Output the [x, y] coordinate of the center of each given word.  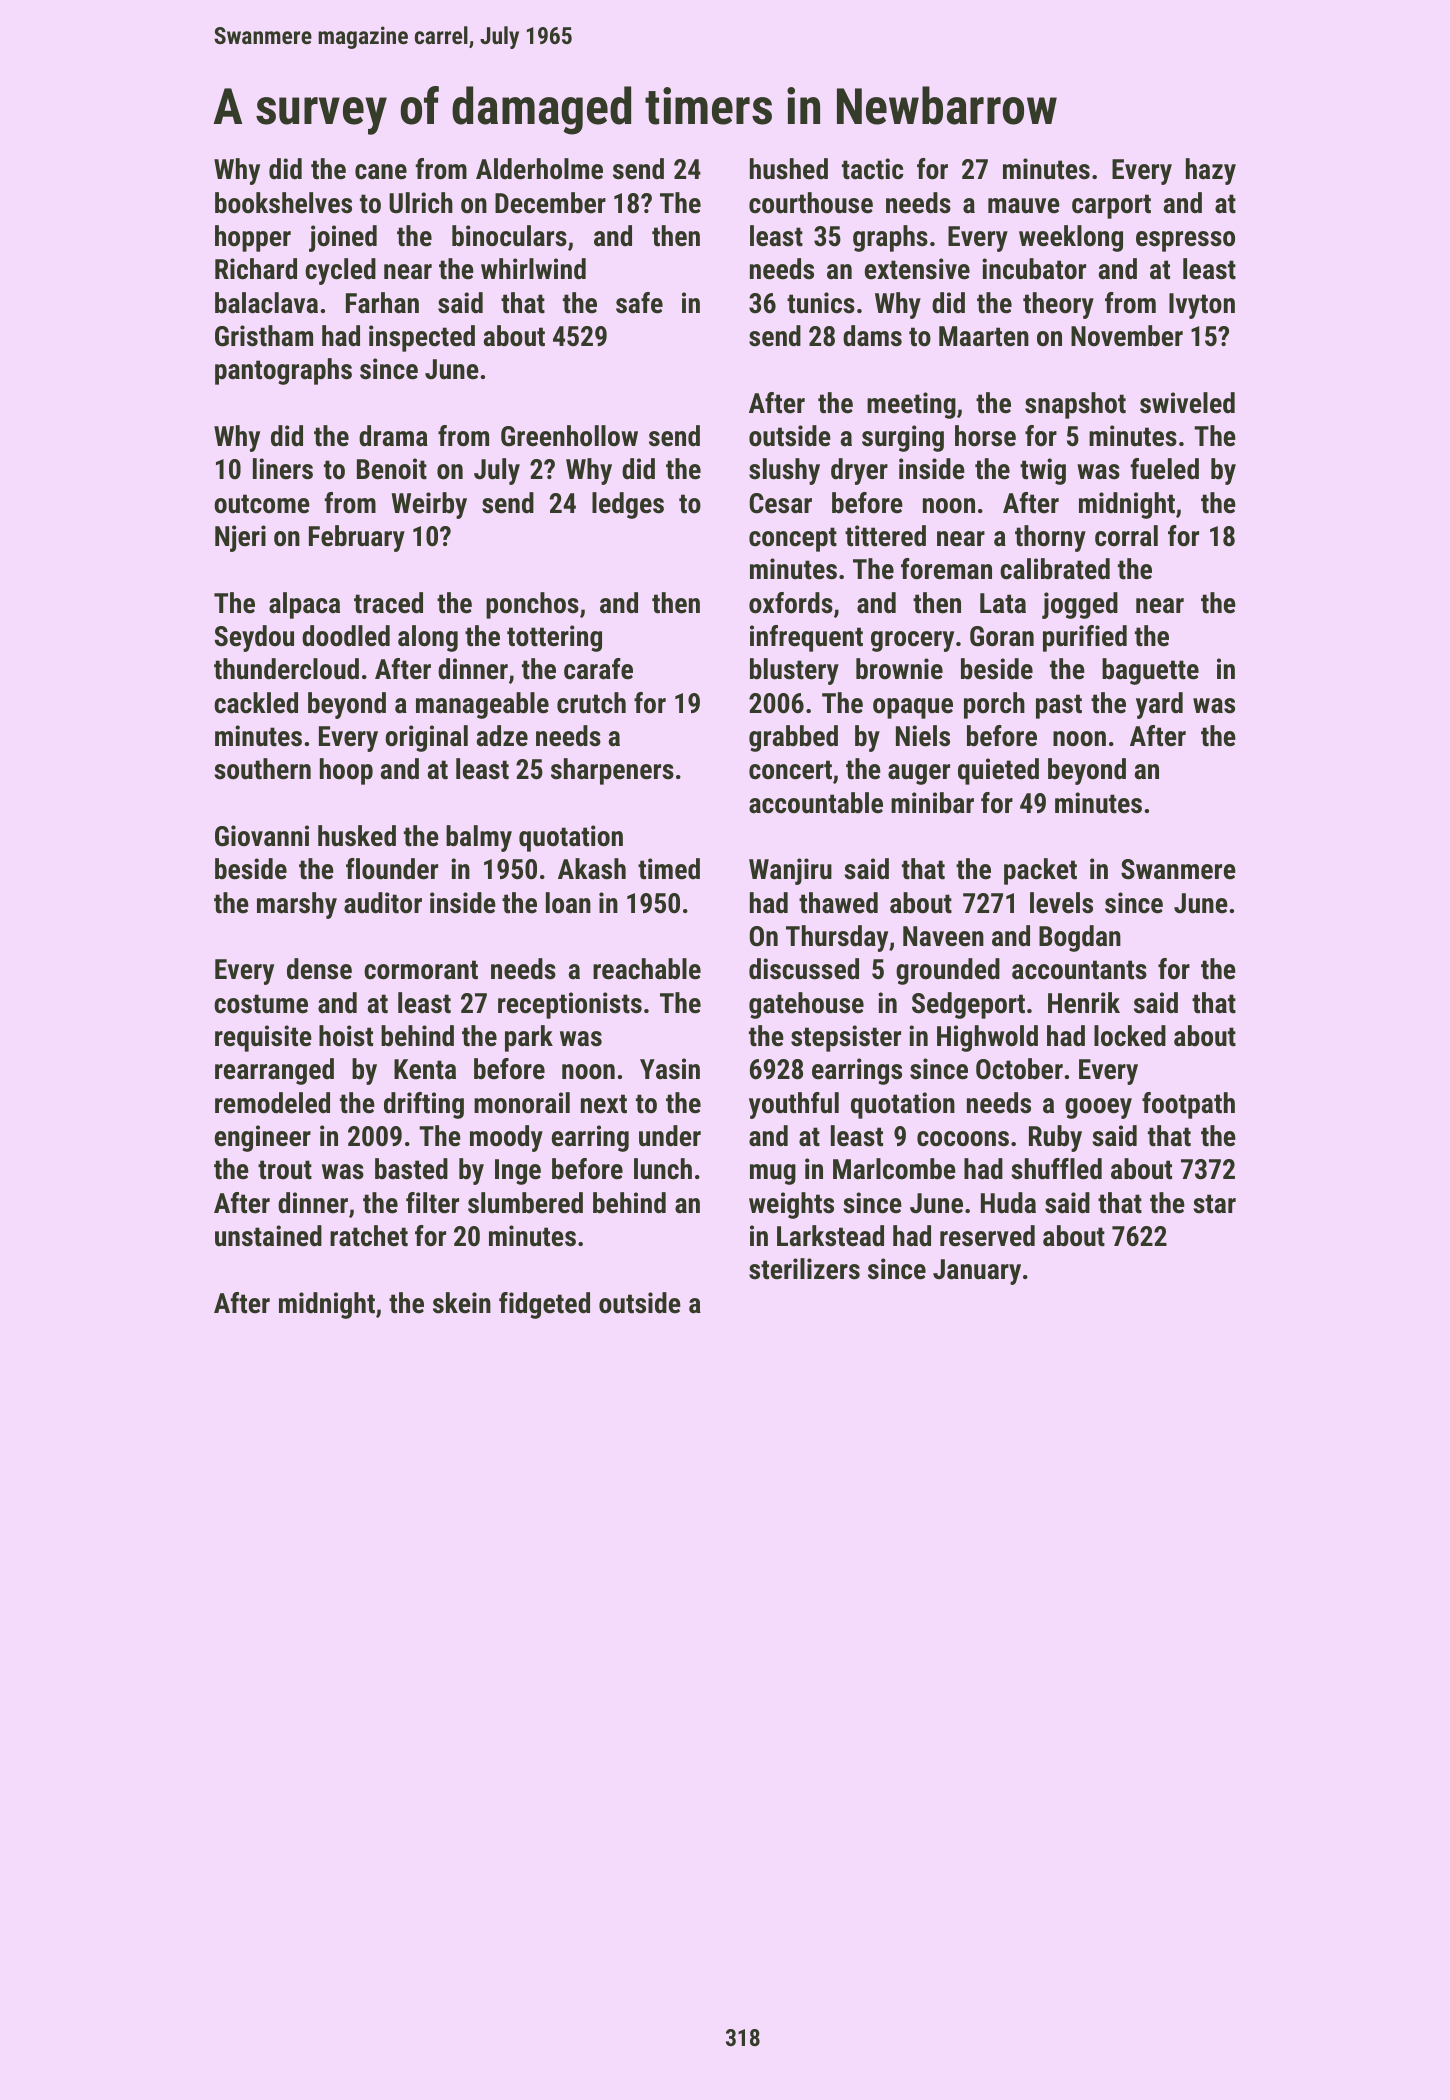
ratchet [369, 1236]
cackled [256, 703]
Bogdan [1080, 938]
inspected [422, 338]
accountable [816, 803]
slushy [784, 471]
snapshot [1075, 405]
